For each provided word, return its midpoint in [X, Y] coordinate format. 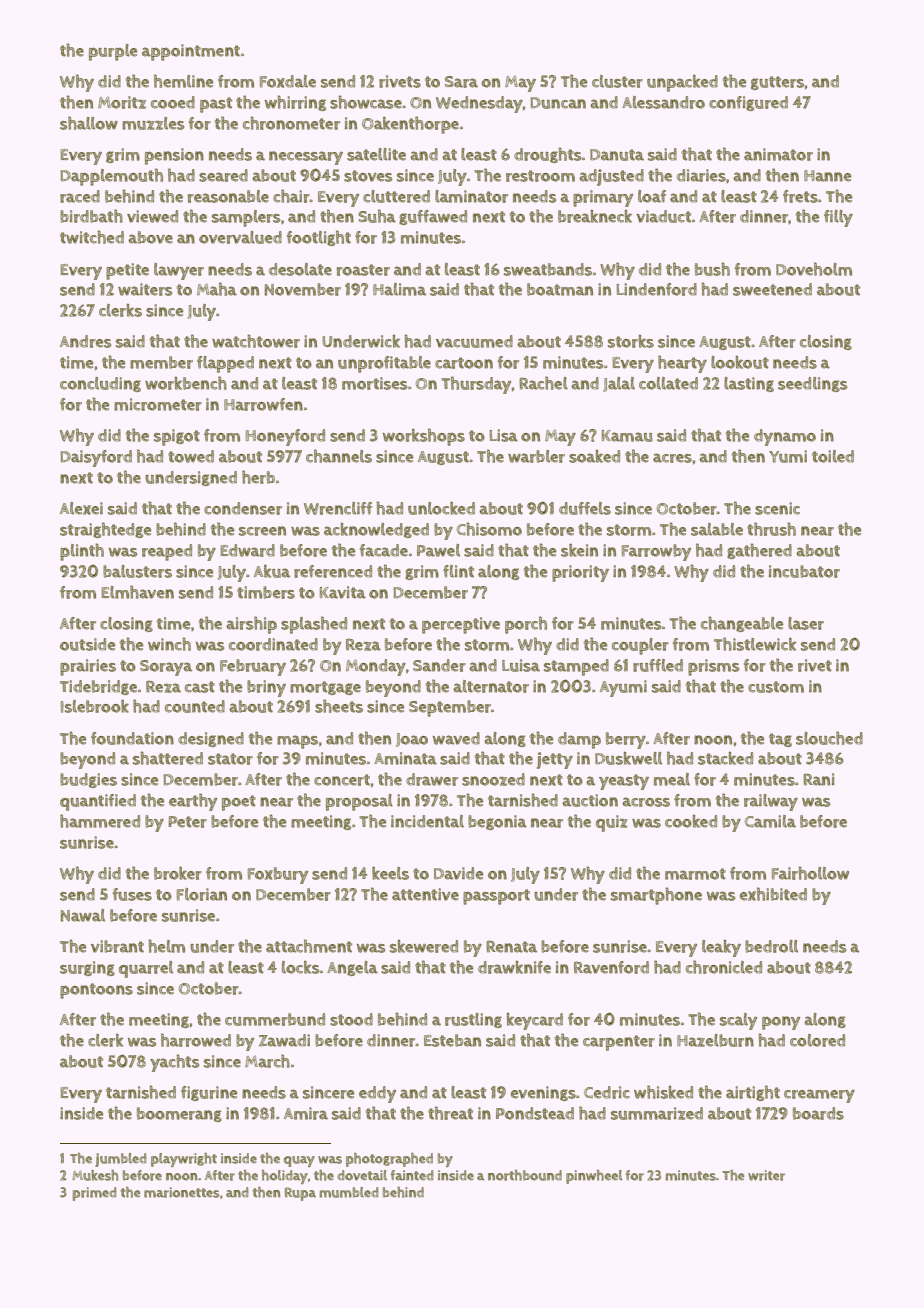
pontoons [96, 991]
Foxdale [287, 81]
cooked [691, 821]
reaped [167, 552]
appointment [191, 52]
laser [806, 623]
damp [579, 740]
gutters [777, 83]
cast [200, 687]
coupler [640, 646]
